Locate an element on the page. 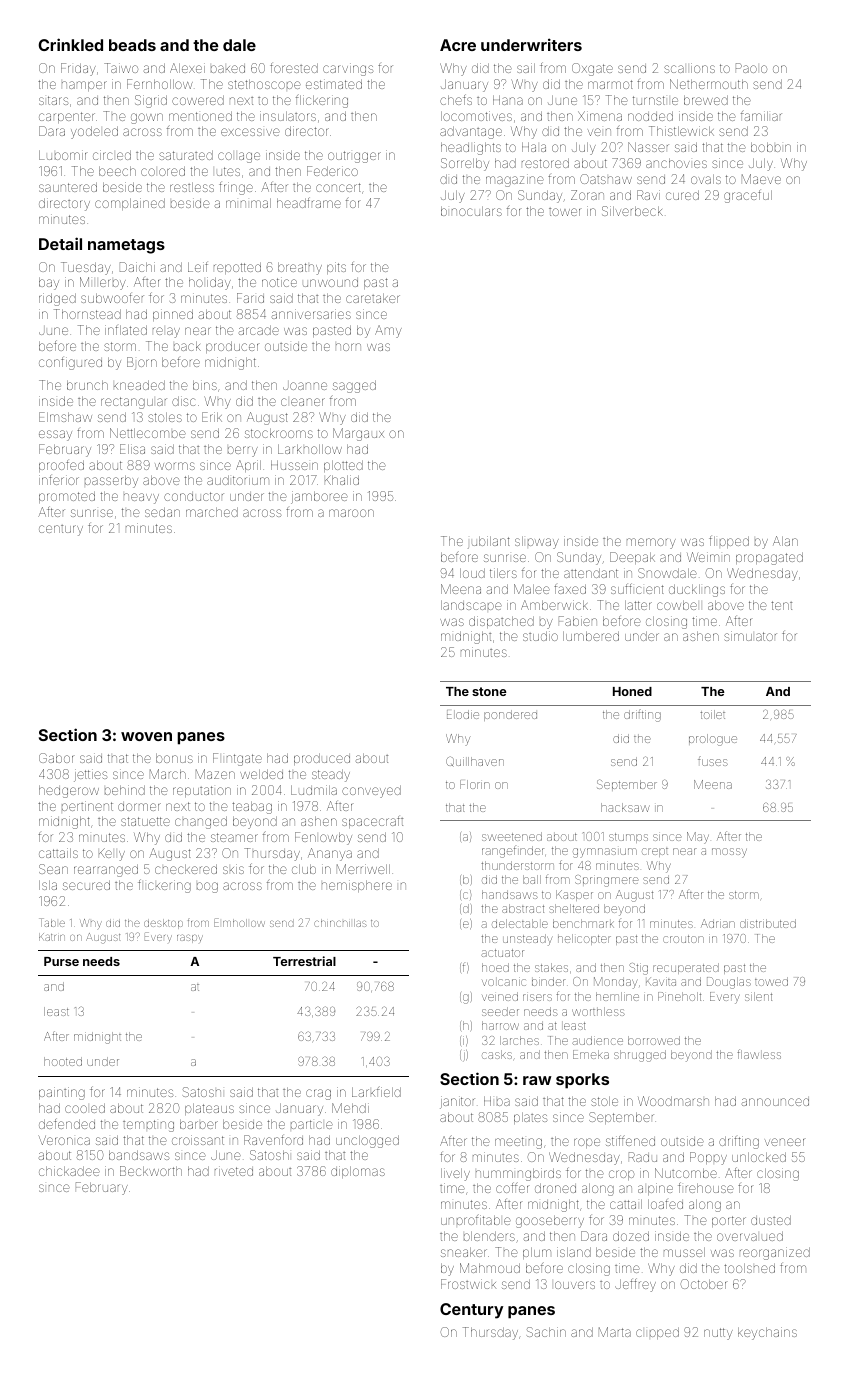  toilet is located at coordinates (712, 714).
